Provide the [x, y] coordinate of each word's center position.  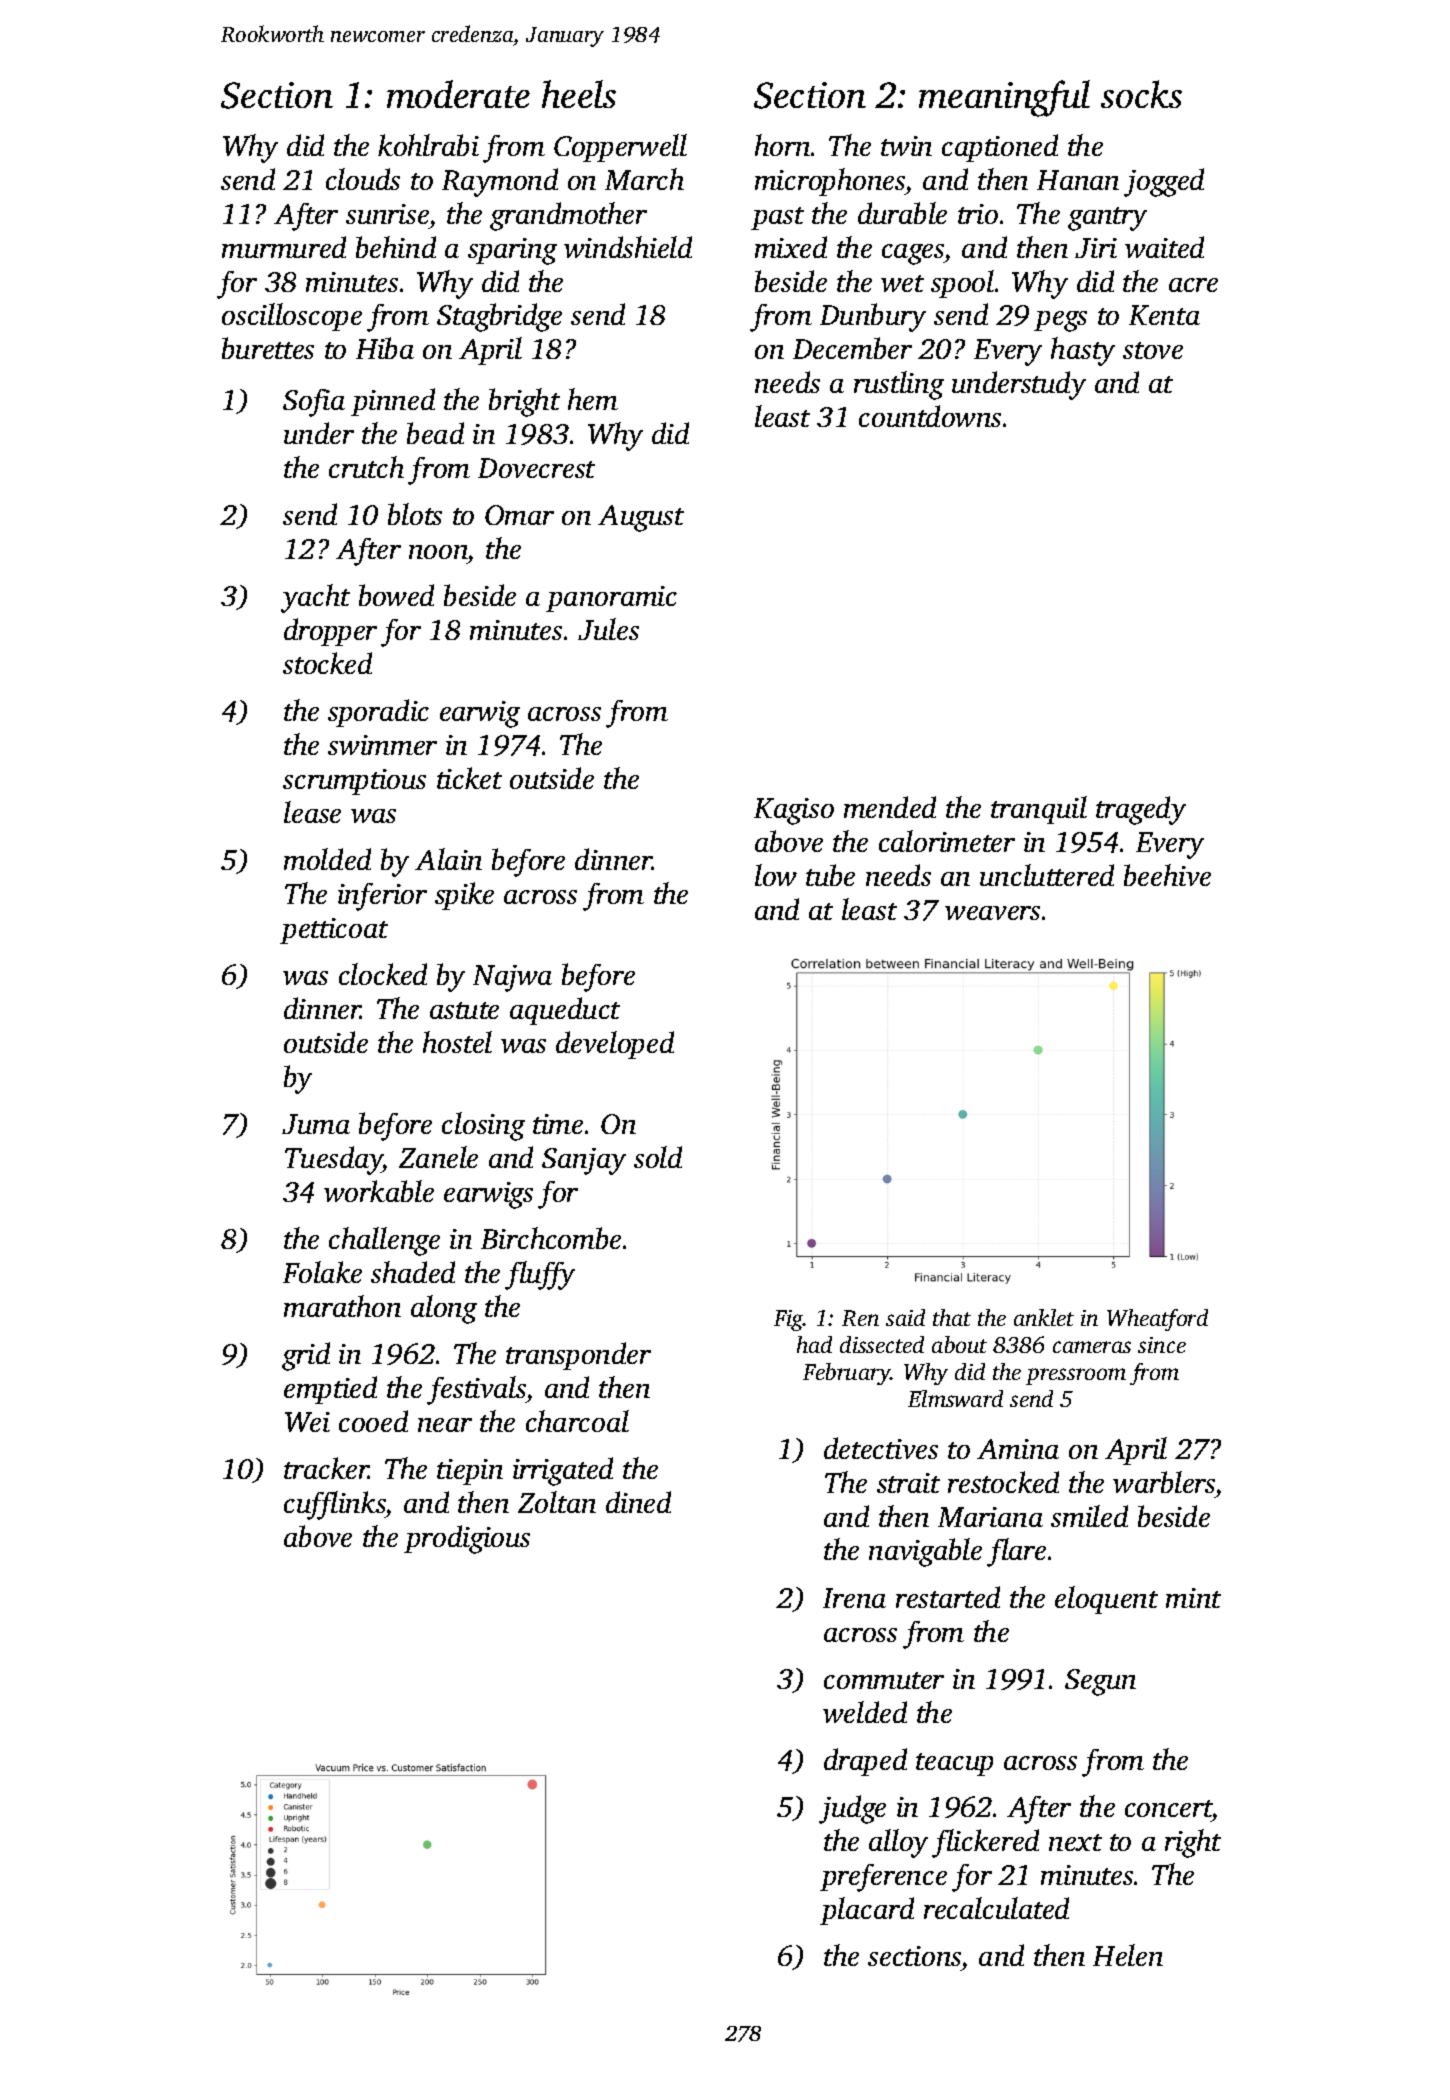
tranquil [1039, 810]
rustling [899, 385]
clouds [363, 179]
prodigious [467, 1539]
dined [638, 1502]
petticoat [334, 931]
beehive [1167, 875]
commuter [884, 1680]
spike [464, 896]
